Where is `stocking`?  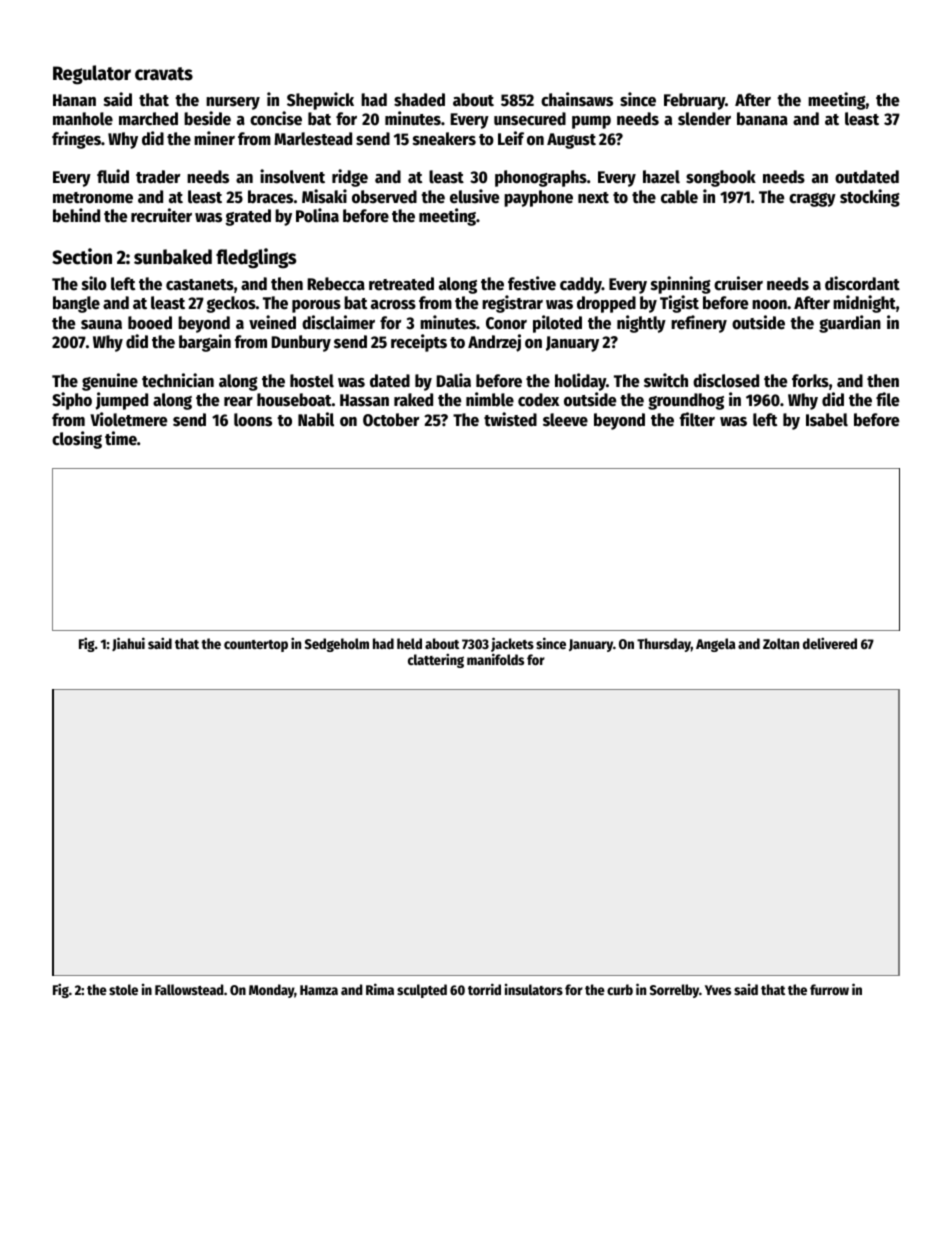
stocking is located at coordinates (870, 198).
